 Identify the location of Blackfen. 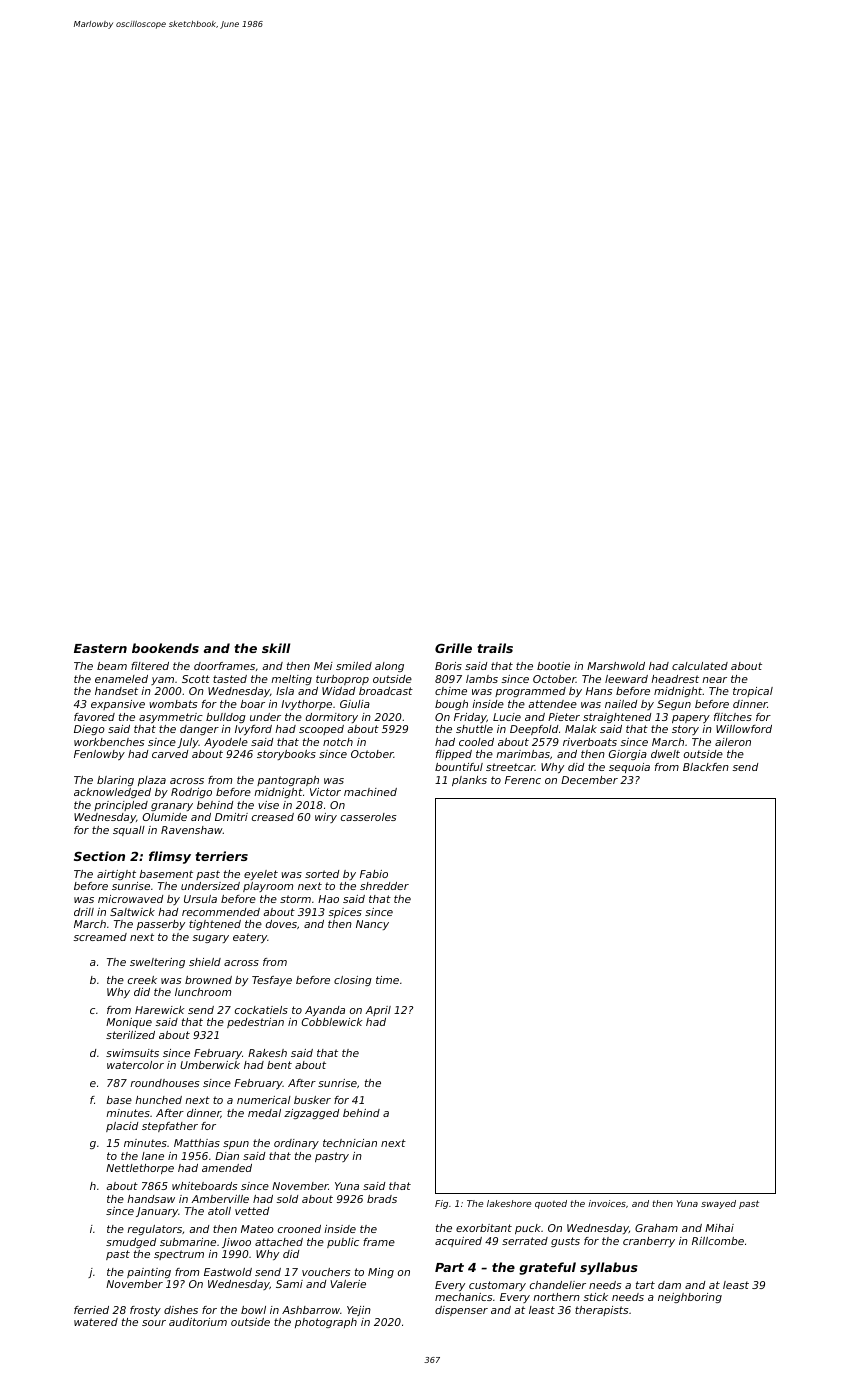
(706, 767).
